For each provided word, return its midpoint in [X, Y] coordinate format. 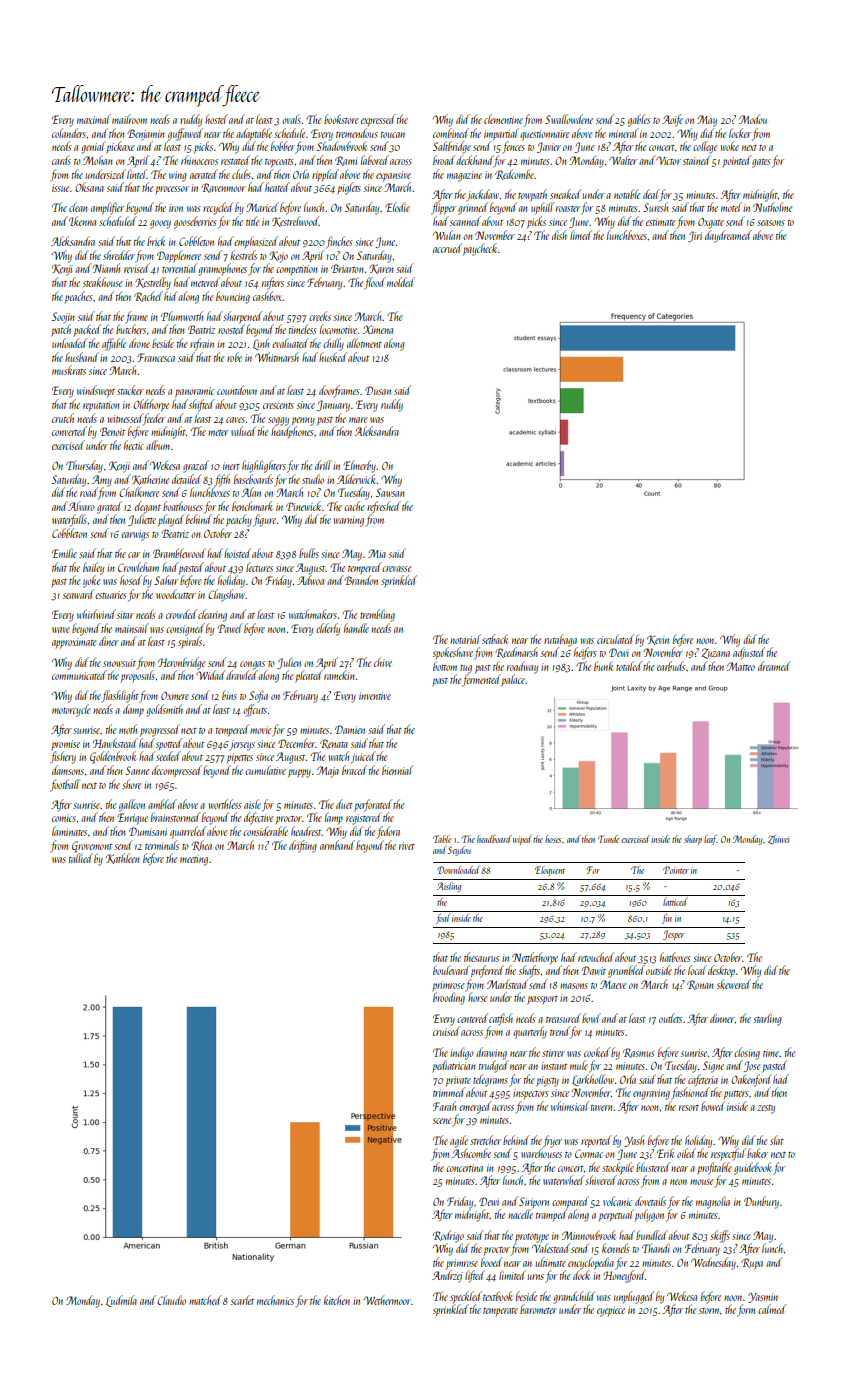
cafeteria [703, 1080]
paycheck [480, 249]
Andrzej [447, 1276]
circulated [615, 639]
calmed [772, 1309]
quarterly [530, 1032]
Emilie [64, 553]
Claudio [171, 1300]
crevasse [396, 569]
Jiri [695, 236]
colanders [69, 133]
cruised [446, 1031]
